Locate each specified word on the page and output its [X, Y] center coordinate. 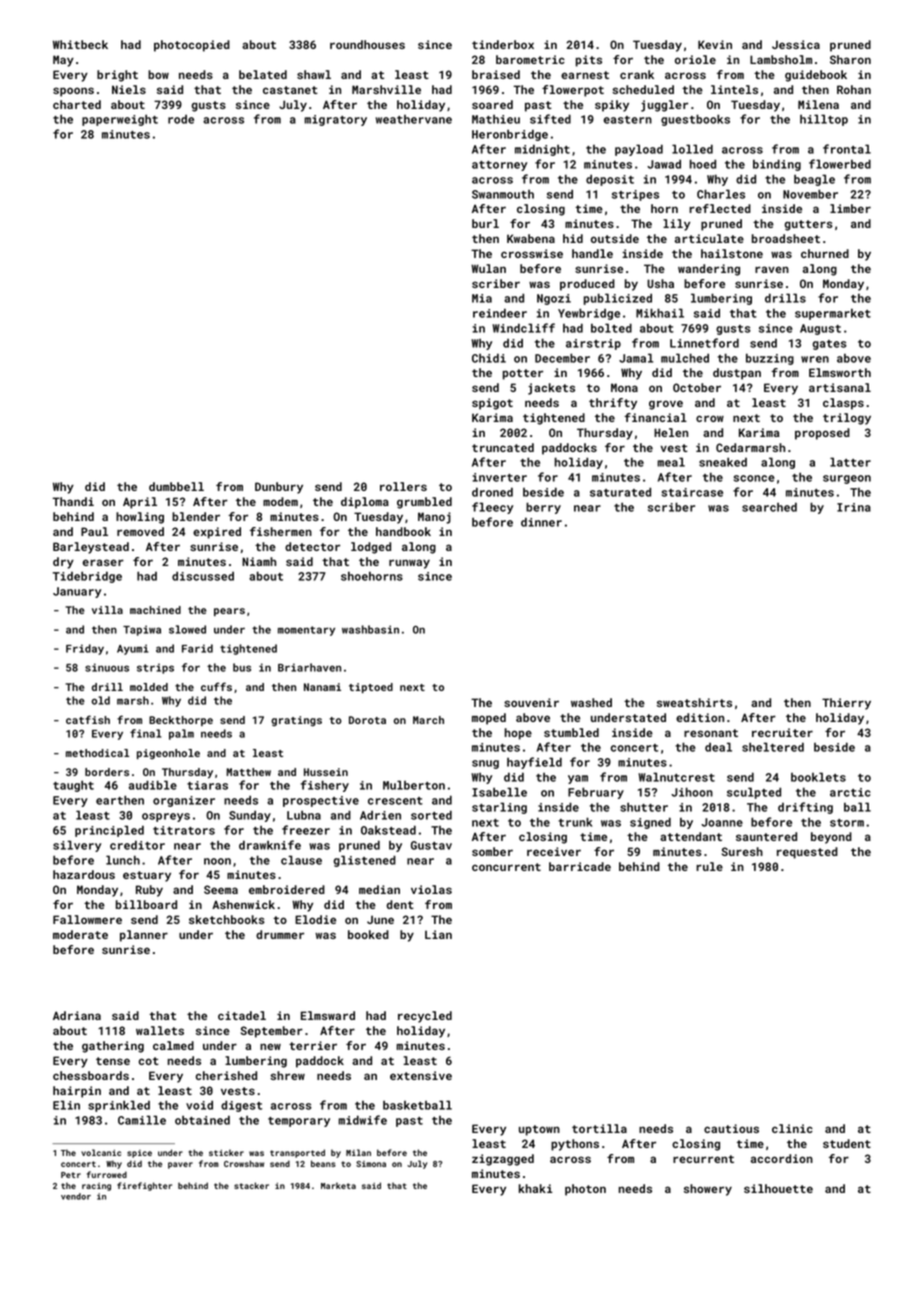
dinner [541, 522]
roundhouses [367, 44]
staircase [692, 492]
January [77, 592]
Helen [671, 432]
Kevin [715, 44]
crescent [395, 801]
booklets [818, 777]
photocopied [192, 46]
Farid [197, 648]
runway [409, 564]
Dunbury [279, 488]
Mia [482, 298]
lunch [123, 860]
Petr [71, 1175]
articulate [709, 238]
